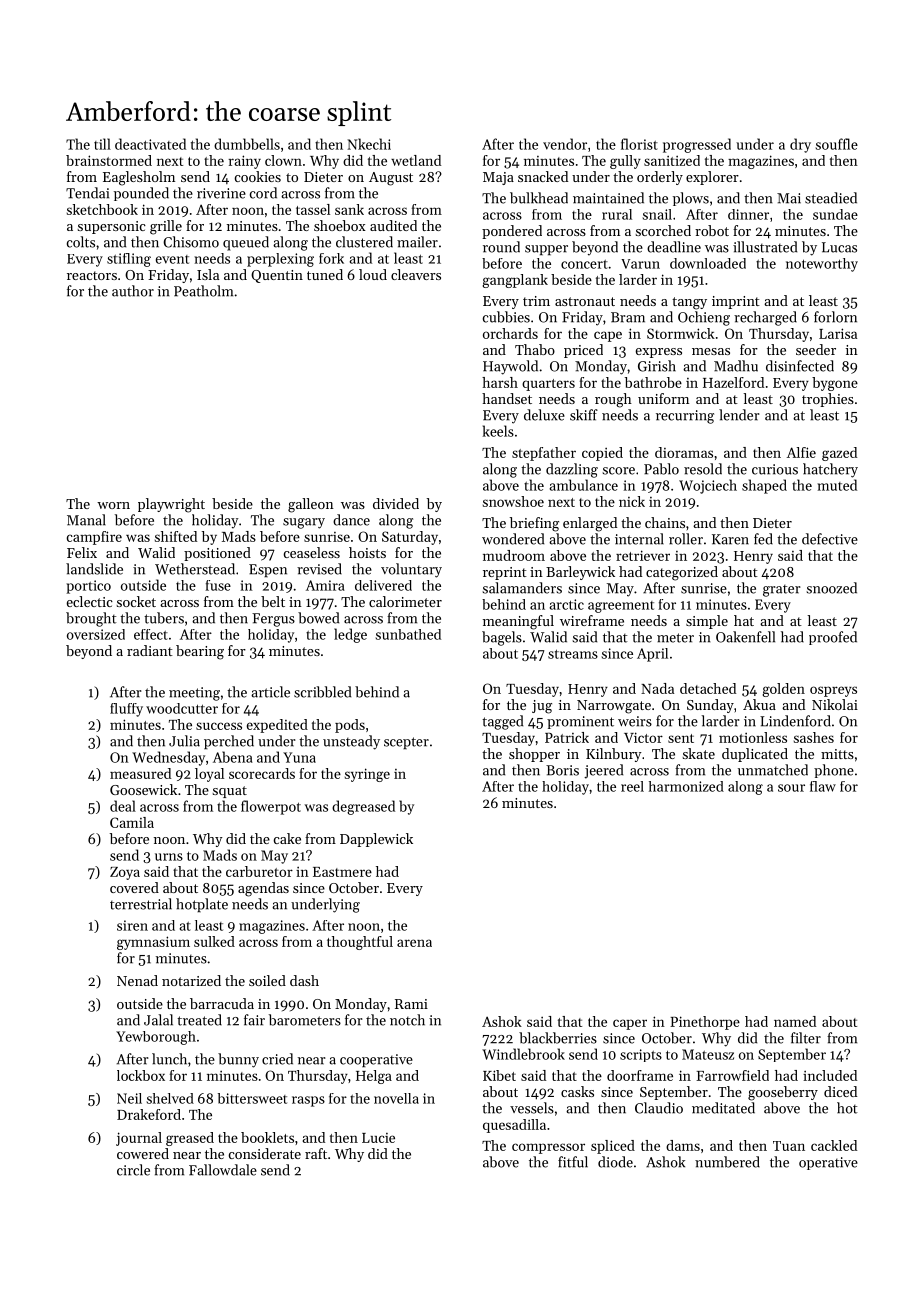 The height and width of the screenshot is (1311, 924). I want to click on loud, so click(373, 274).
